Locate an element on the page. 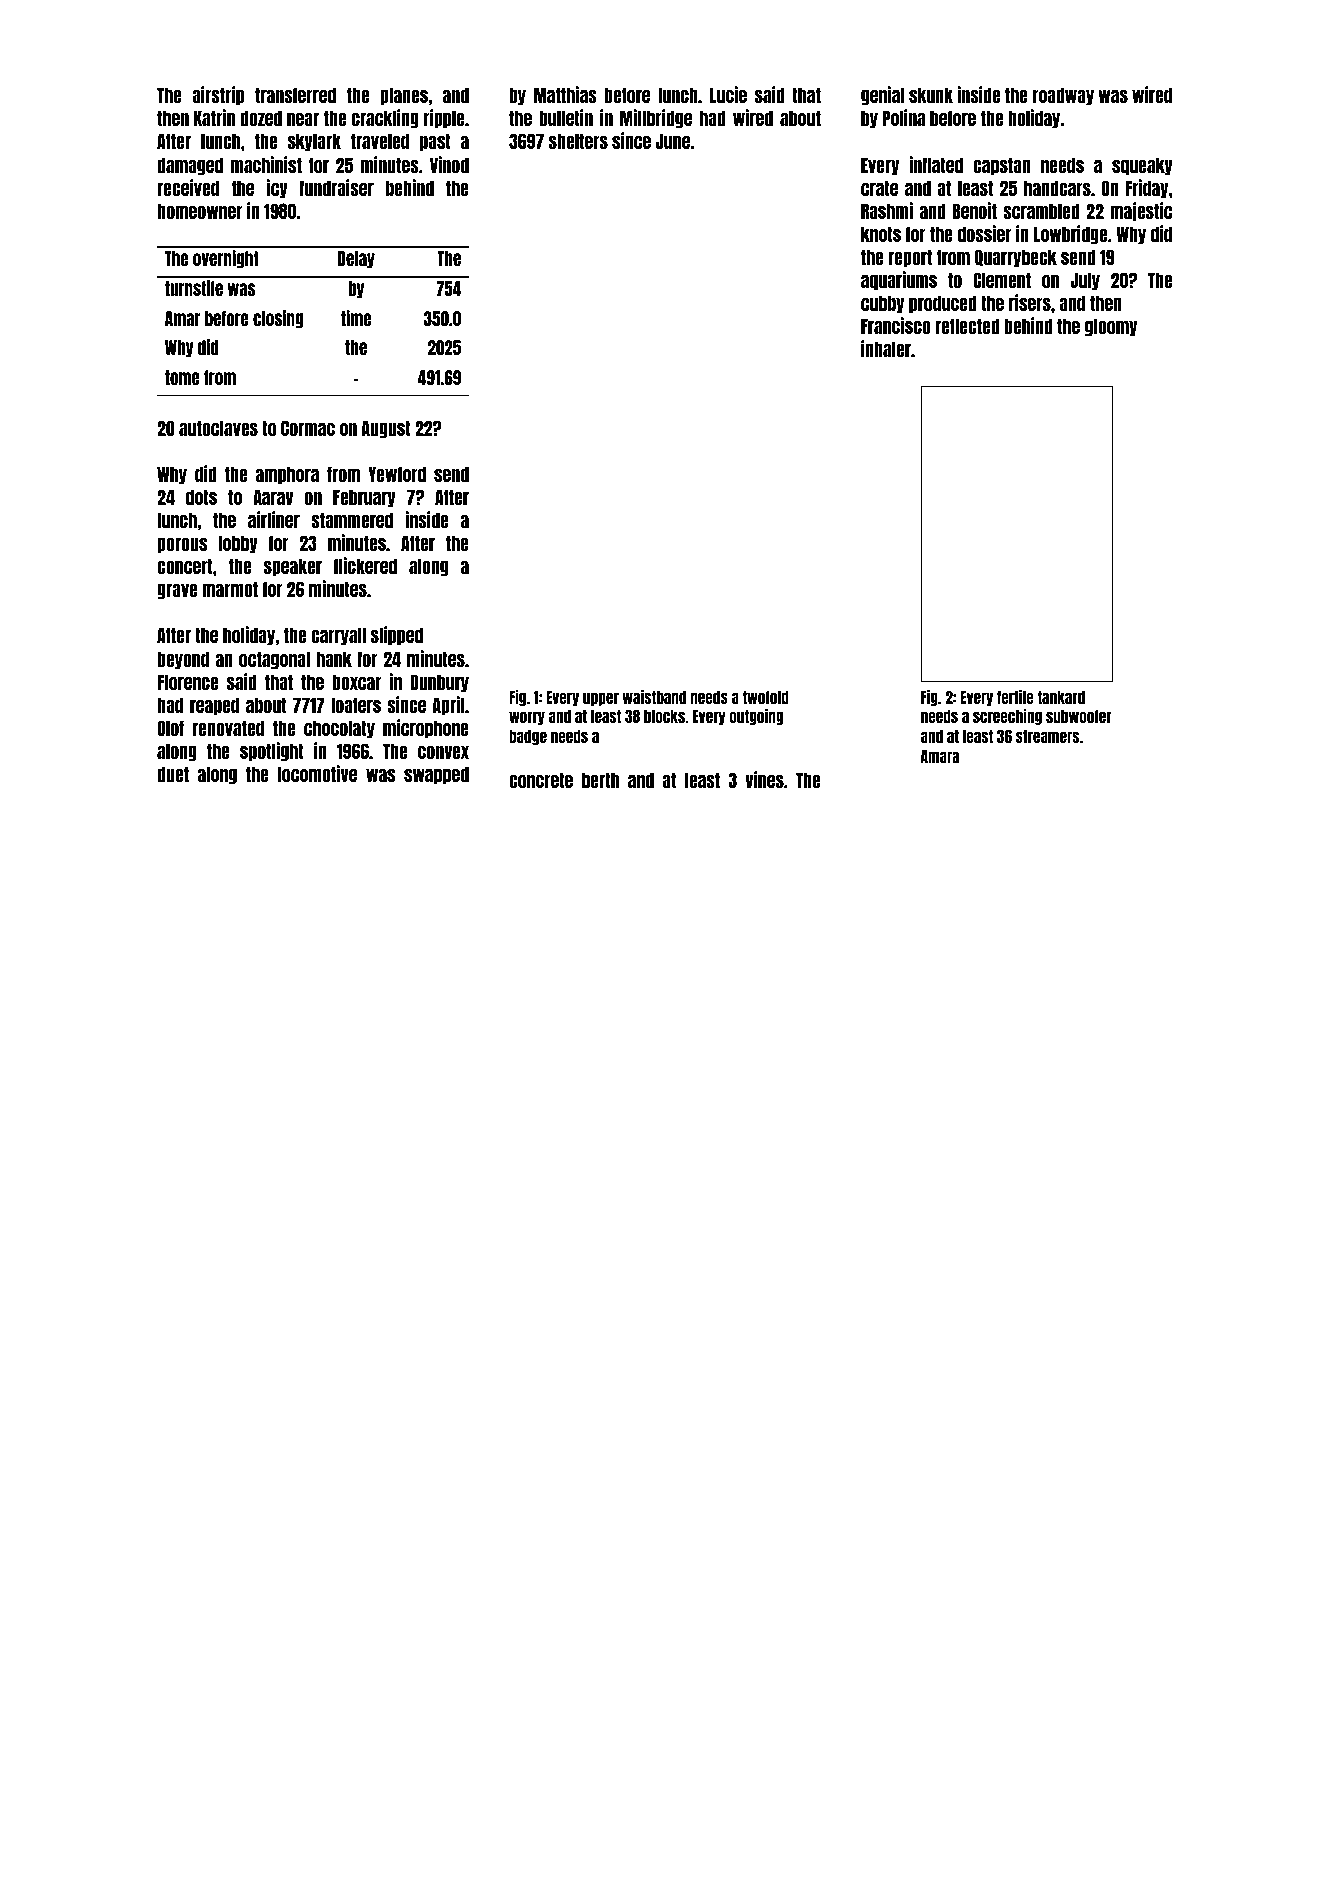 This document has width=1330, height=1881. inhaler is located at coordinates (886, 348).
